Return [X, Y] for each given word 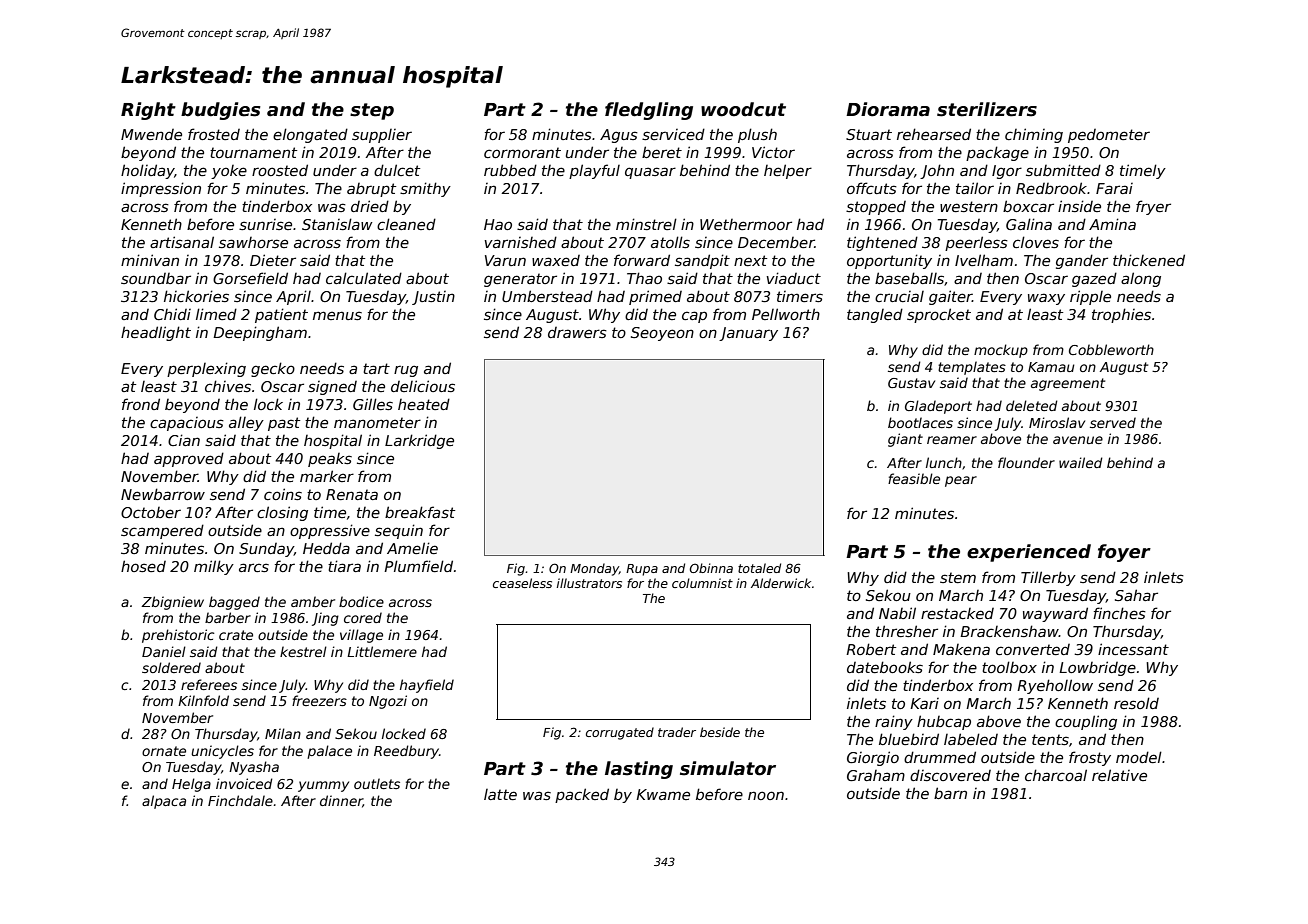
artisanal [182, 242]
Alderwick [781, 583]
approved [189, 459]
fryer [1153, 207]
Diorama [888, 109]
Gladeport [938, 407]
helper [788, 171]
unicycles [222, 752]
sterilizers [987, 109]
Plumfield [418, 566]
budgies [221, 111]
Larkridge [419, 441]
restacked [957, 613]
